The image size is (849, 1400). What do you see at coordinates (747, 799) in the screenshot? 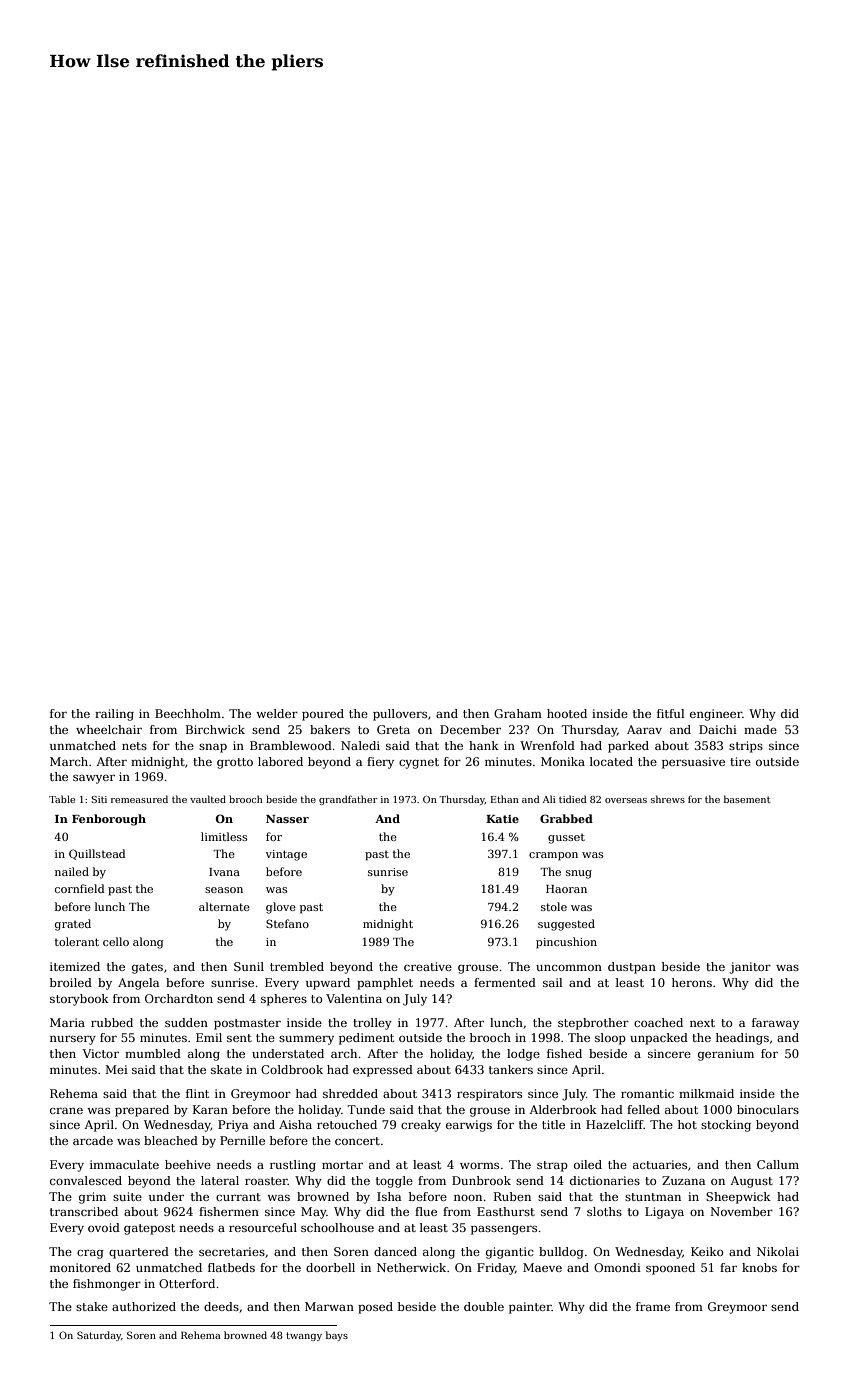
I see `basement` at bounding box center [747, 799].
